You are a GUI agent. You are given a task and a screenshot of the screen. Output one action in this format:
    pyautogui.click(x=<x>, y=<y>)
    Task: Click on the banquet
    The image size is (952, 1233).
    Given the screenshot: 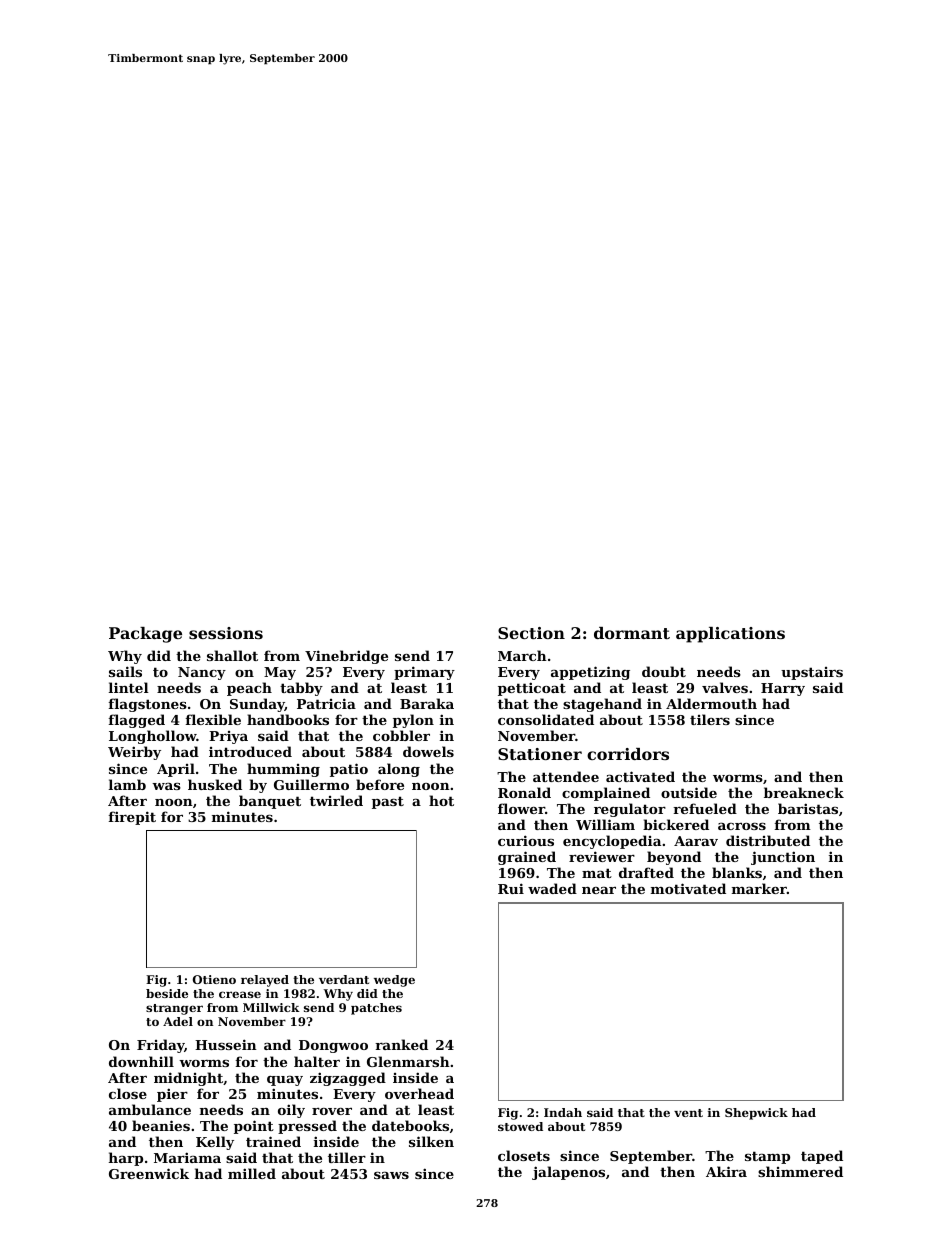 What is the action you would take?
    pyautogui.click(x=270, y=802)
